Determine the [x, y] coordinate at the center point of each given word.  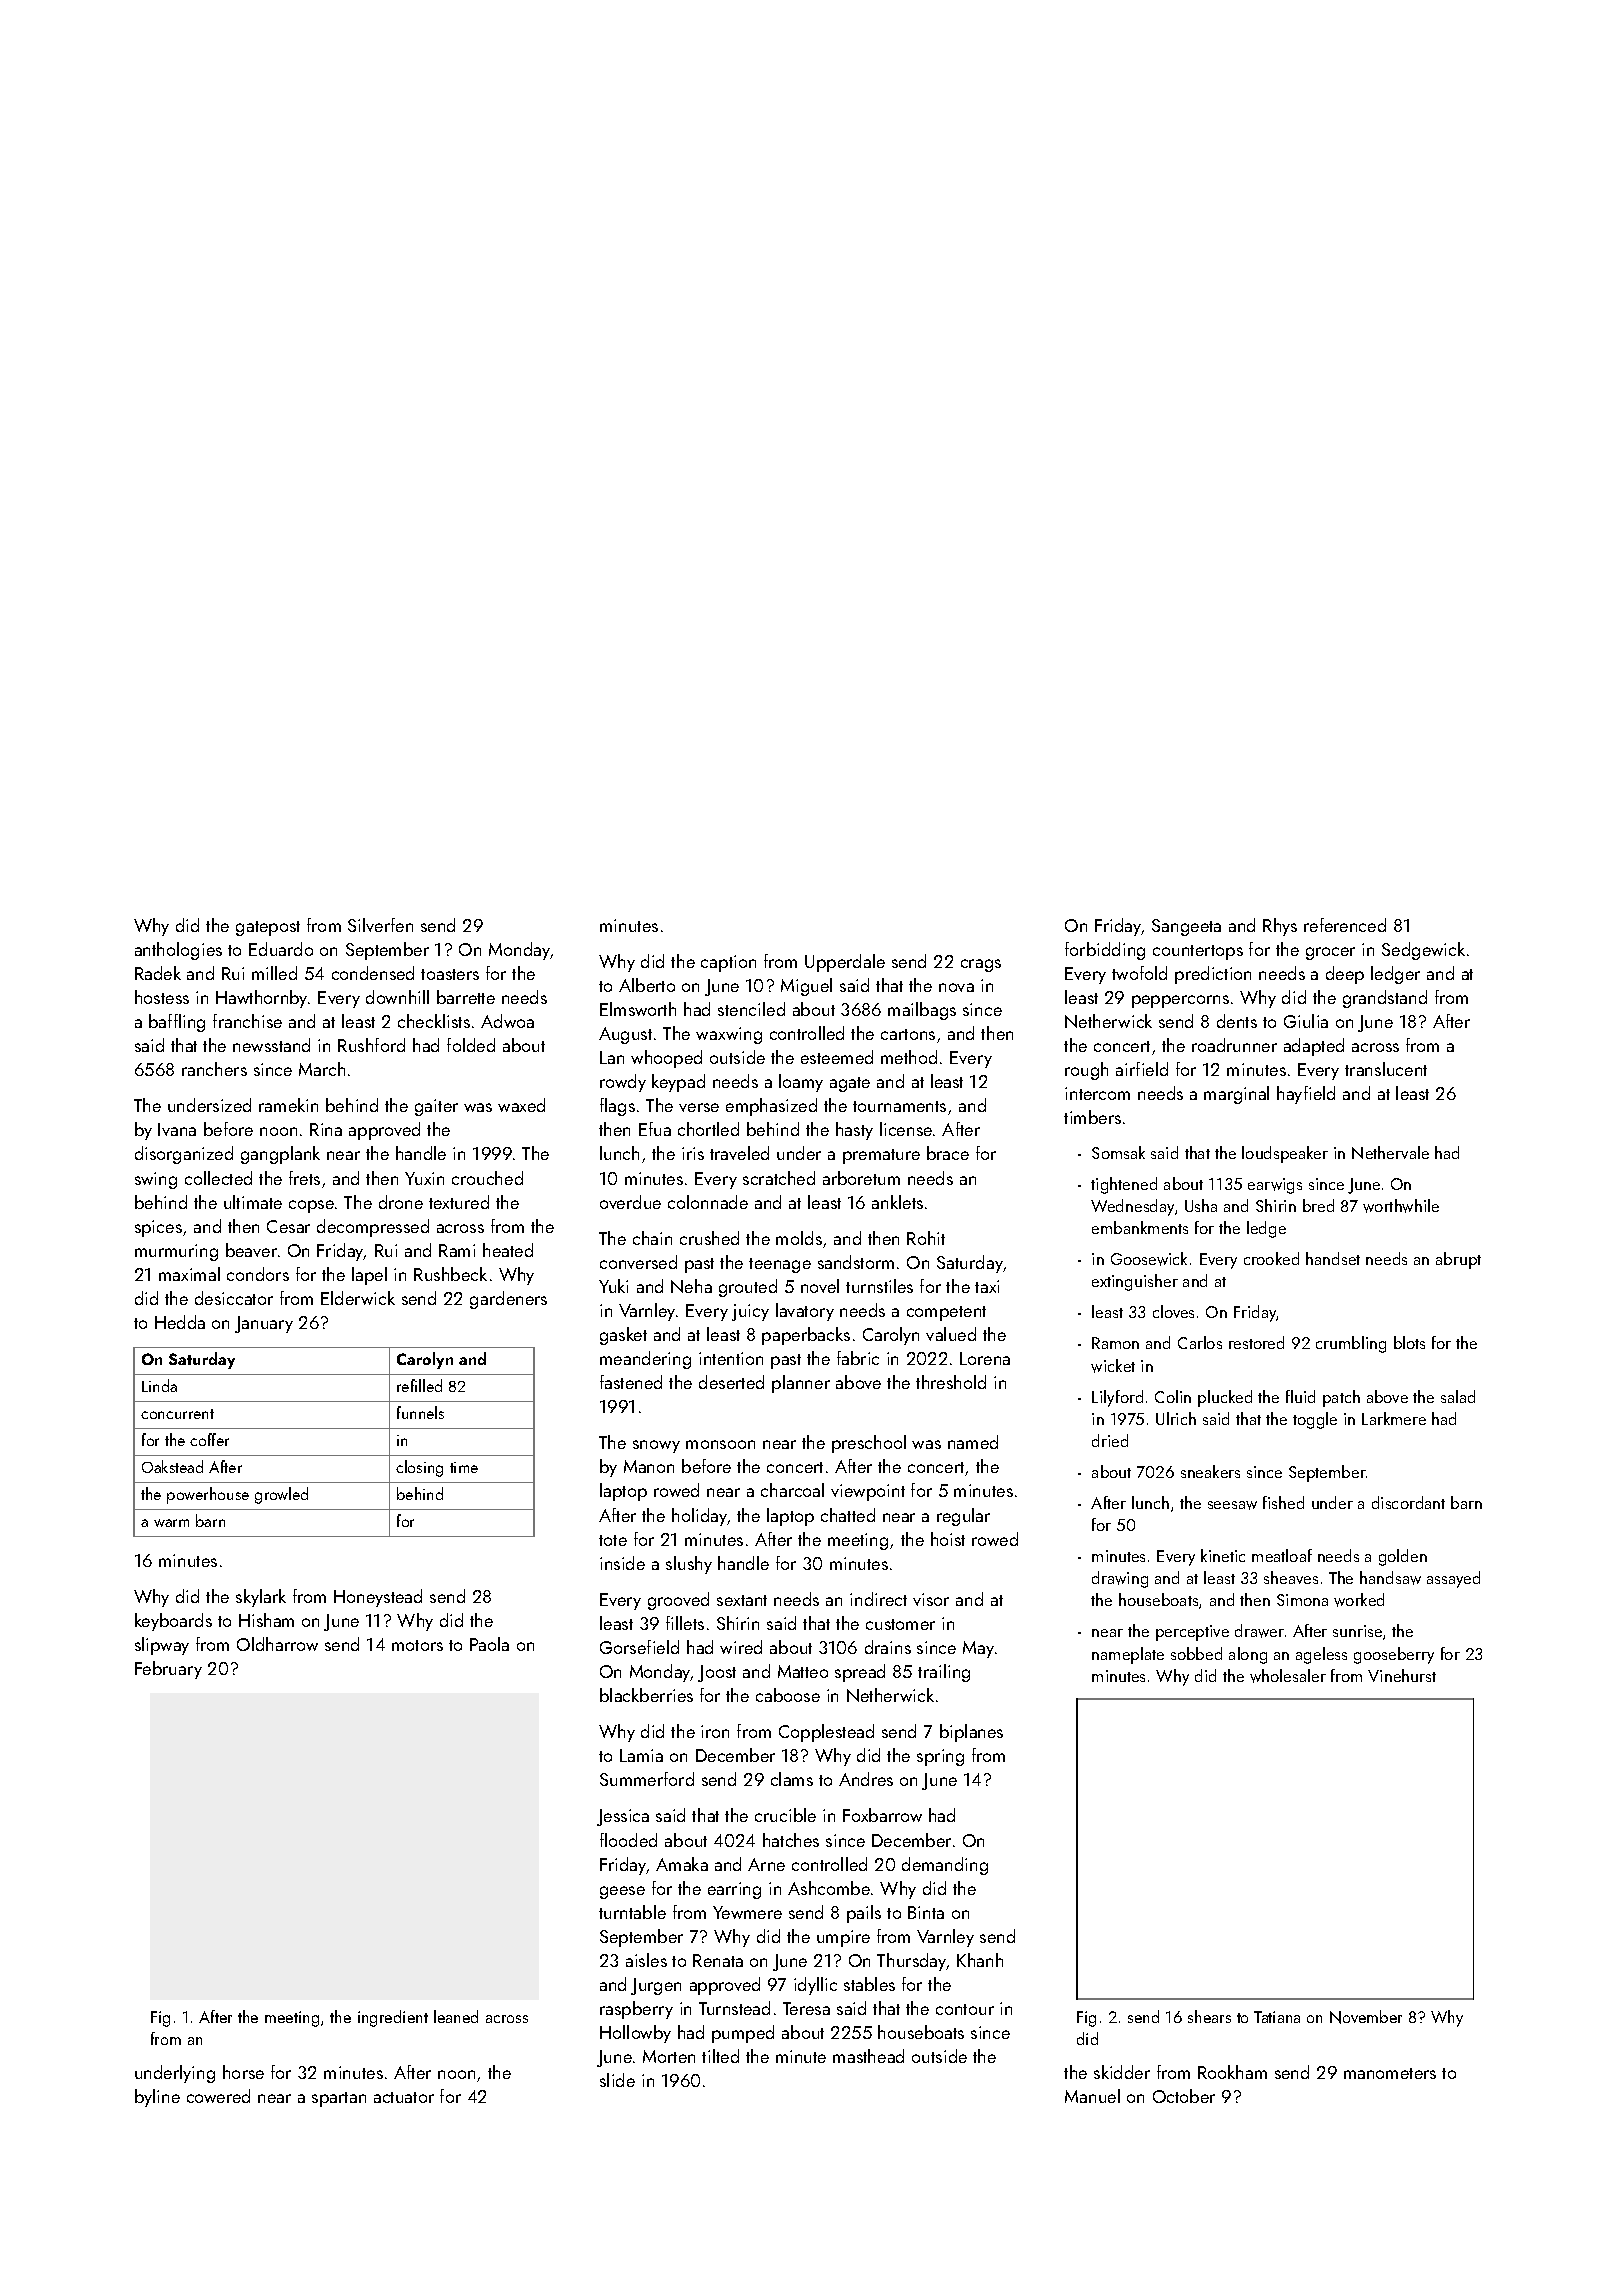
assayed [1453, 1579]
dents [1237, 1021]
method [909, 1057]
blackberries [646, 1695]
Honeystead [378, 1598]
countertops [1198, 952]
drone [401, 1202]
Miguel [806, 987]
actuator [404, 2097]
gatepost [268, 928]
